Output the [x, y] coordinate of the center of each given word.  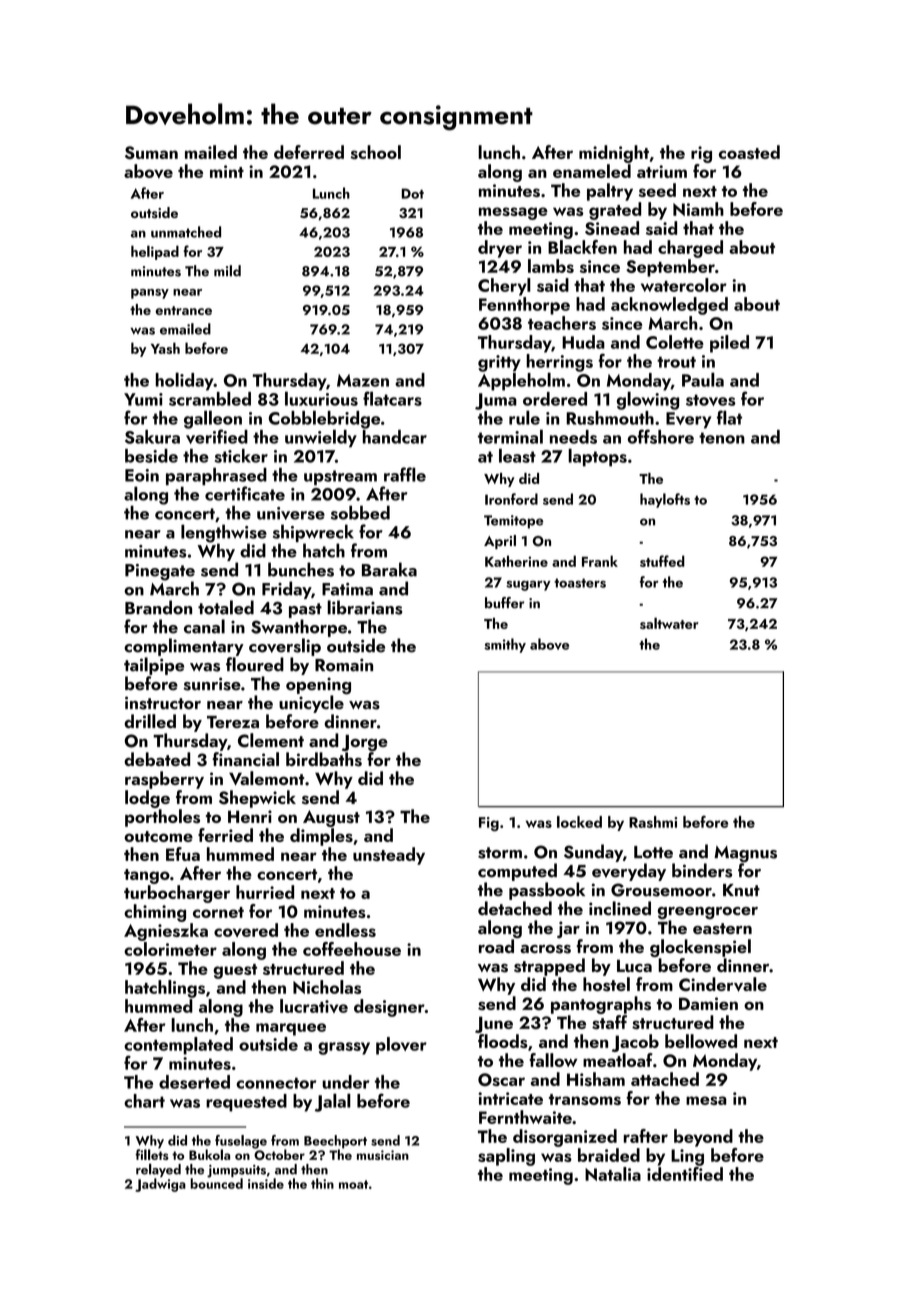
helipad [155, 252]
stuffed [662, 561]
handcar [395, 437]
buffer [504, 603]
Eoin [142, 475]
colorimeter [170, 949]
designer [389, 1008]
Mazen [363, 380]
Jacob [635, 1043]
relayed [158, 1170]
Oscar [501, 1079]
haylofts [665, 500]
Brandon [158, 607]
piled [729, 344]
